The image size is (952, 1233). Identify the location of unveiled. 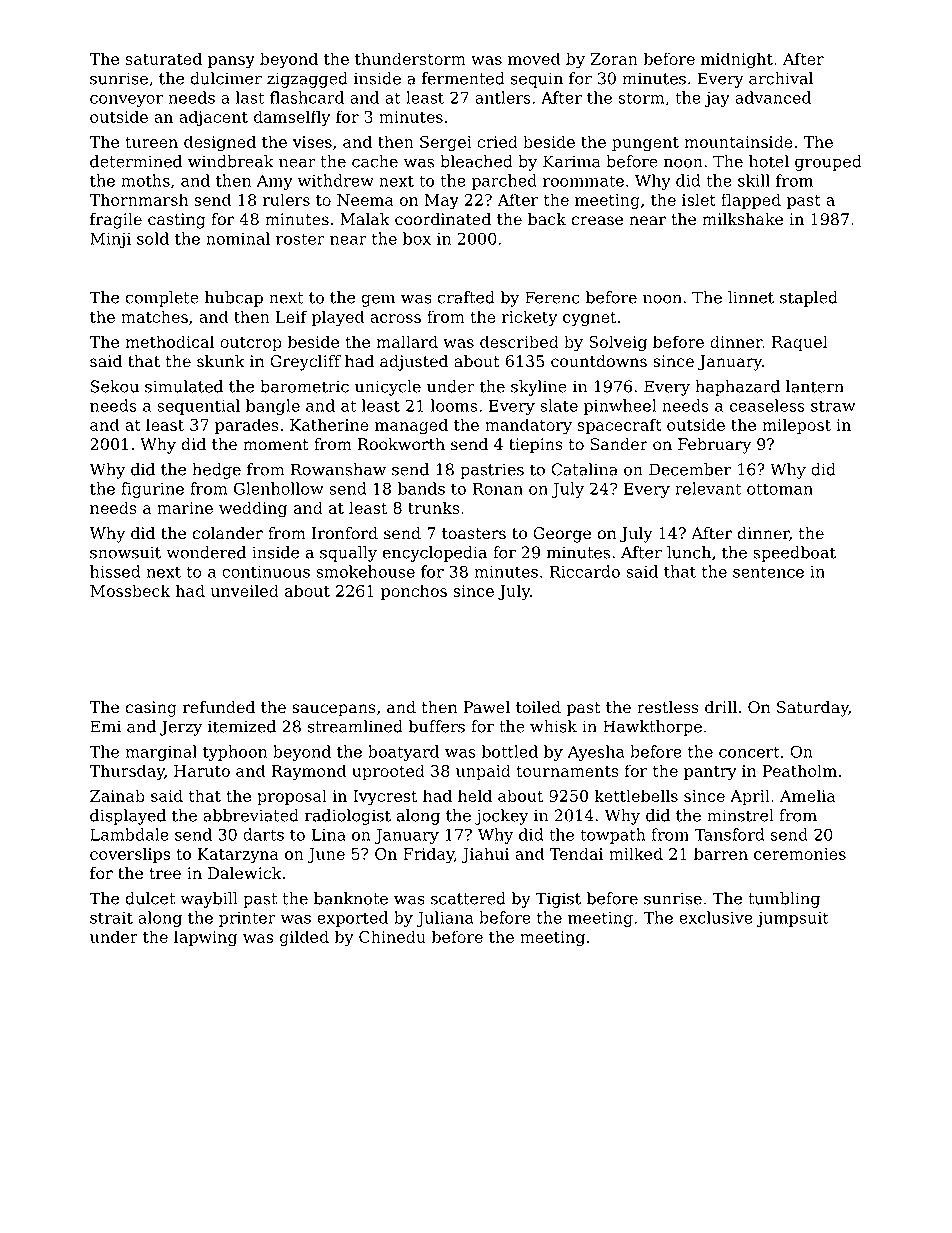
(245, 590).
